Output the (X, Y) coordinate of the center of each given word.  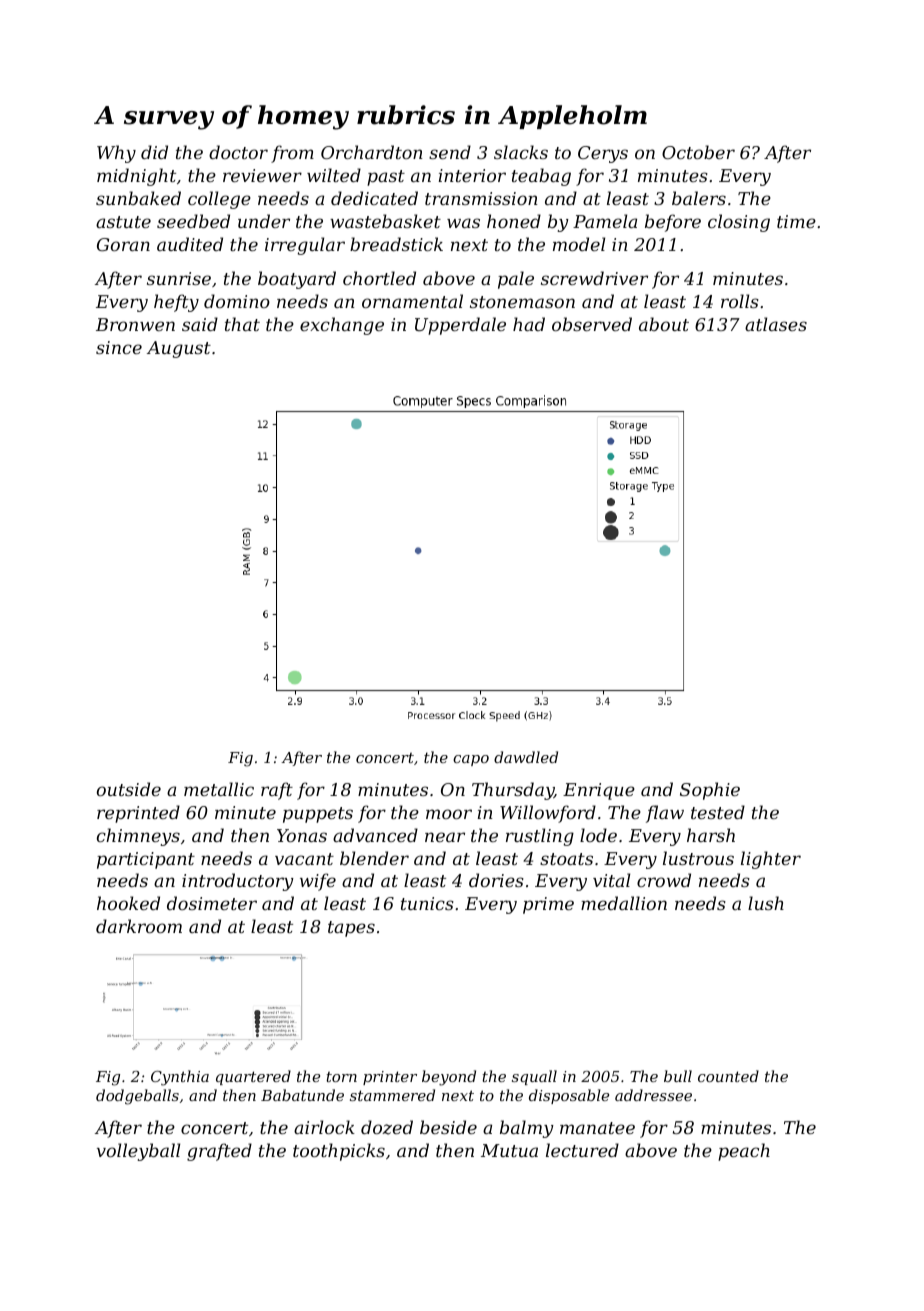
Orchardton (372, 152)
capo (471, 760)
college (219, 200)
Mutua (509, 1150)
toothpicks (339, 1152)
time (796, 221)
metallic (219, 789)
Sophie (710, 791)
